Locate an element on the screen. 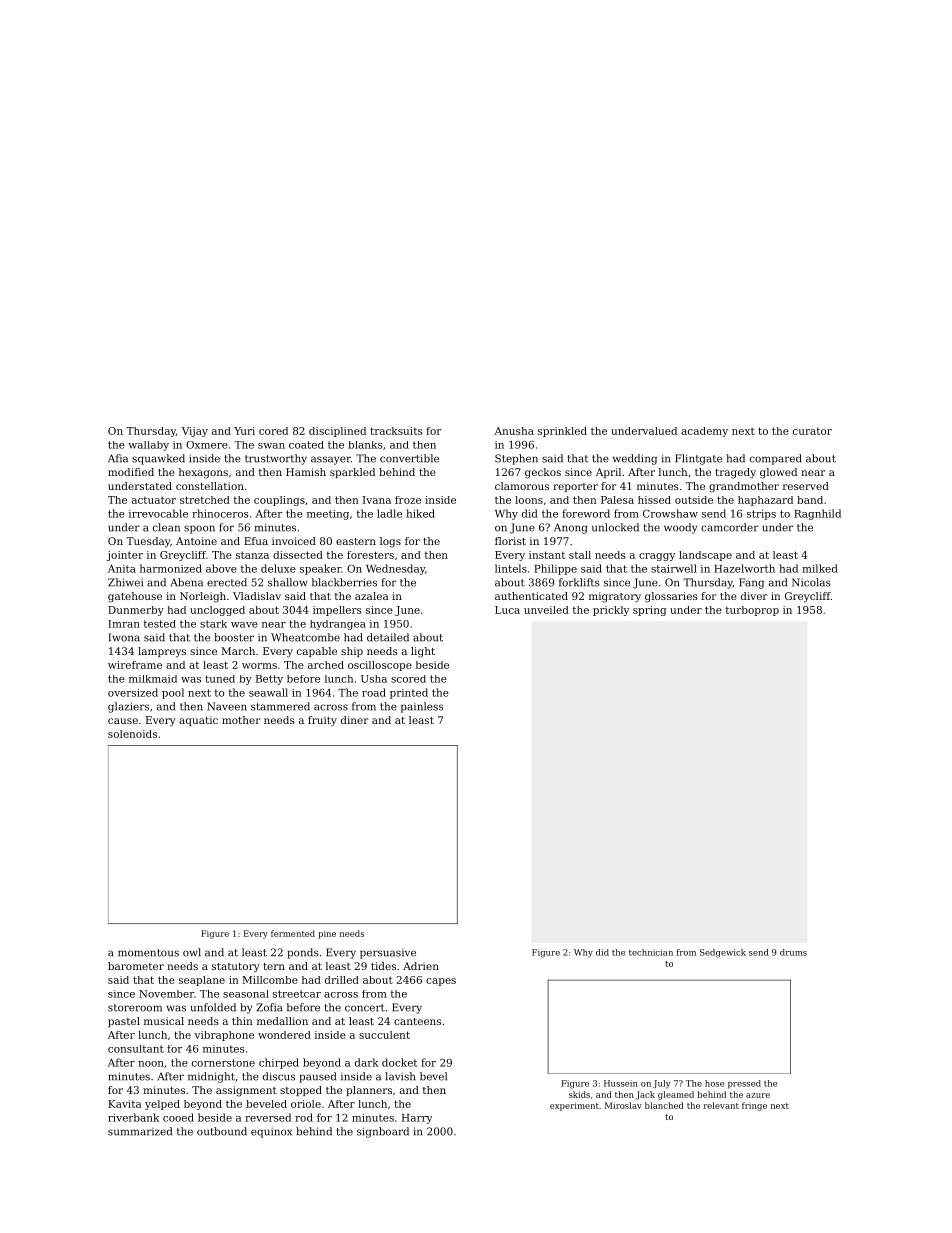 This screenshot has height=1233, width=952. drums is located at coordinates (793, 952).
